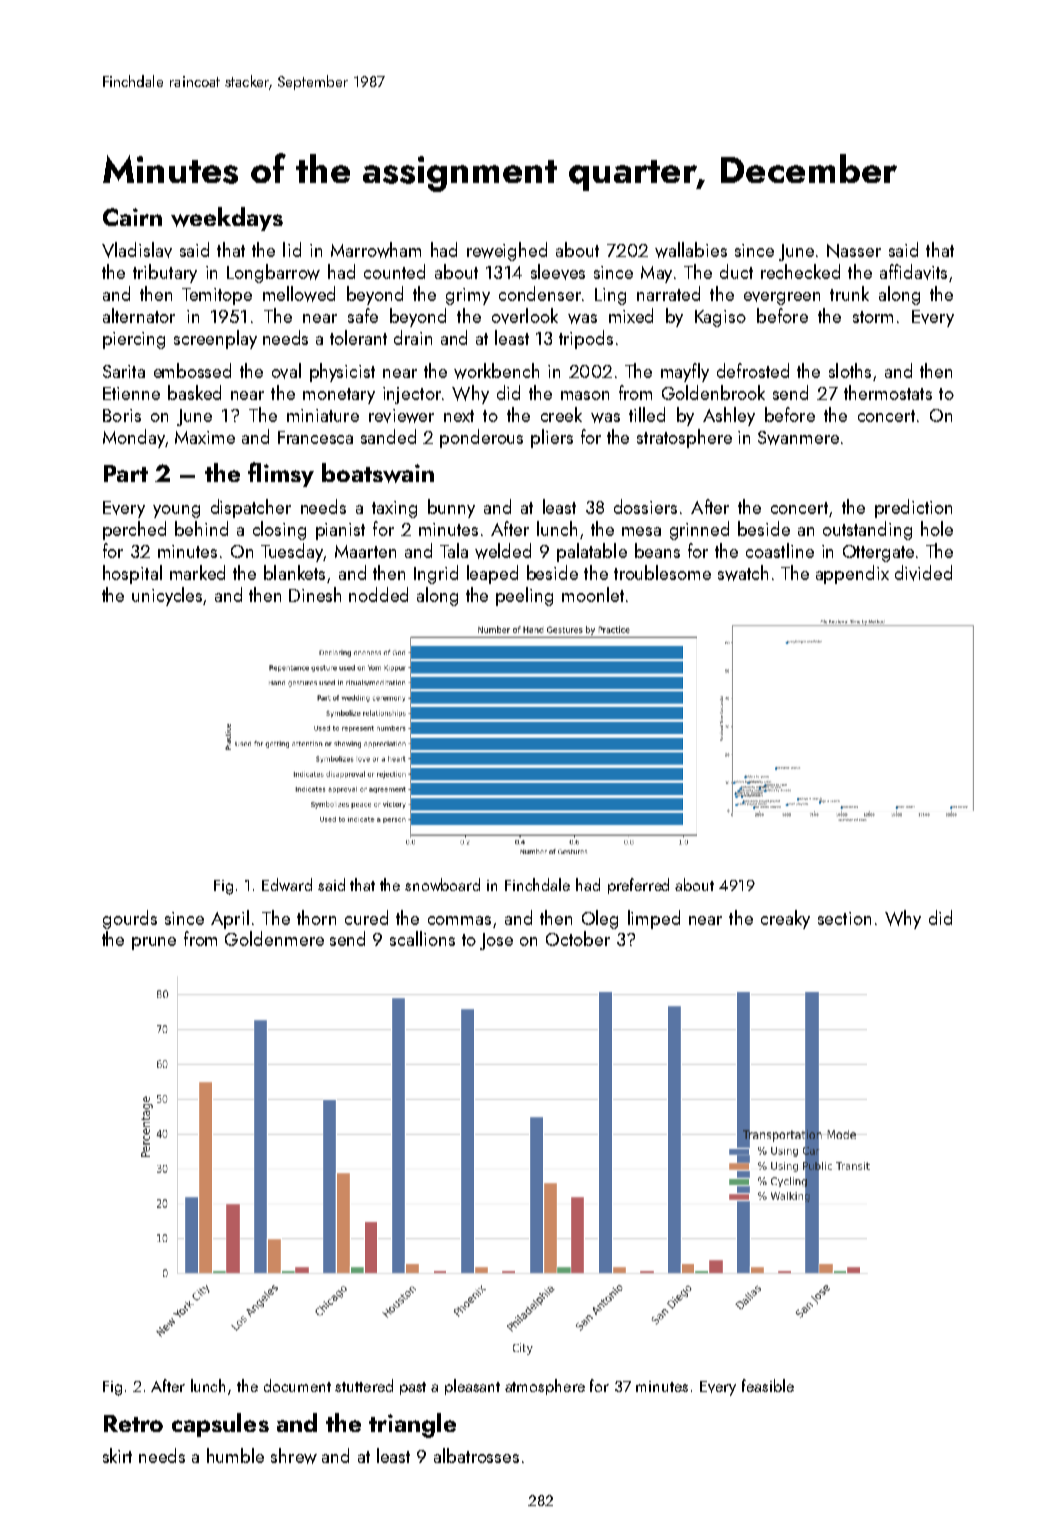  I want to click on atmosphere, so click(545, 1387).
